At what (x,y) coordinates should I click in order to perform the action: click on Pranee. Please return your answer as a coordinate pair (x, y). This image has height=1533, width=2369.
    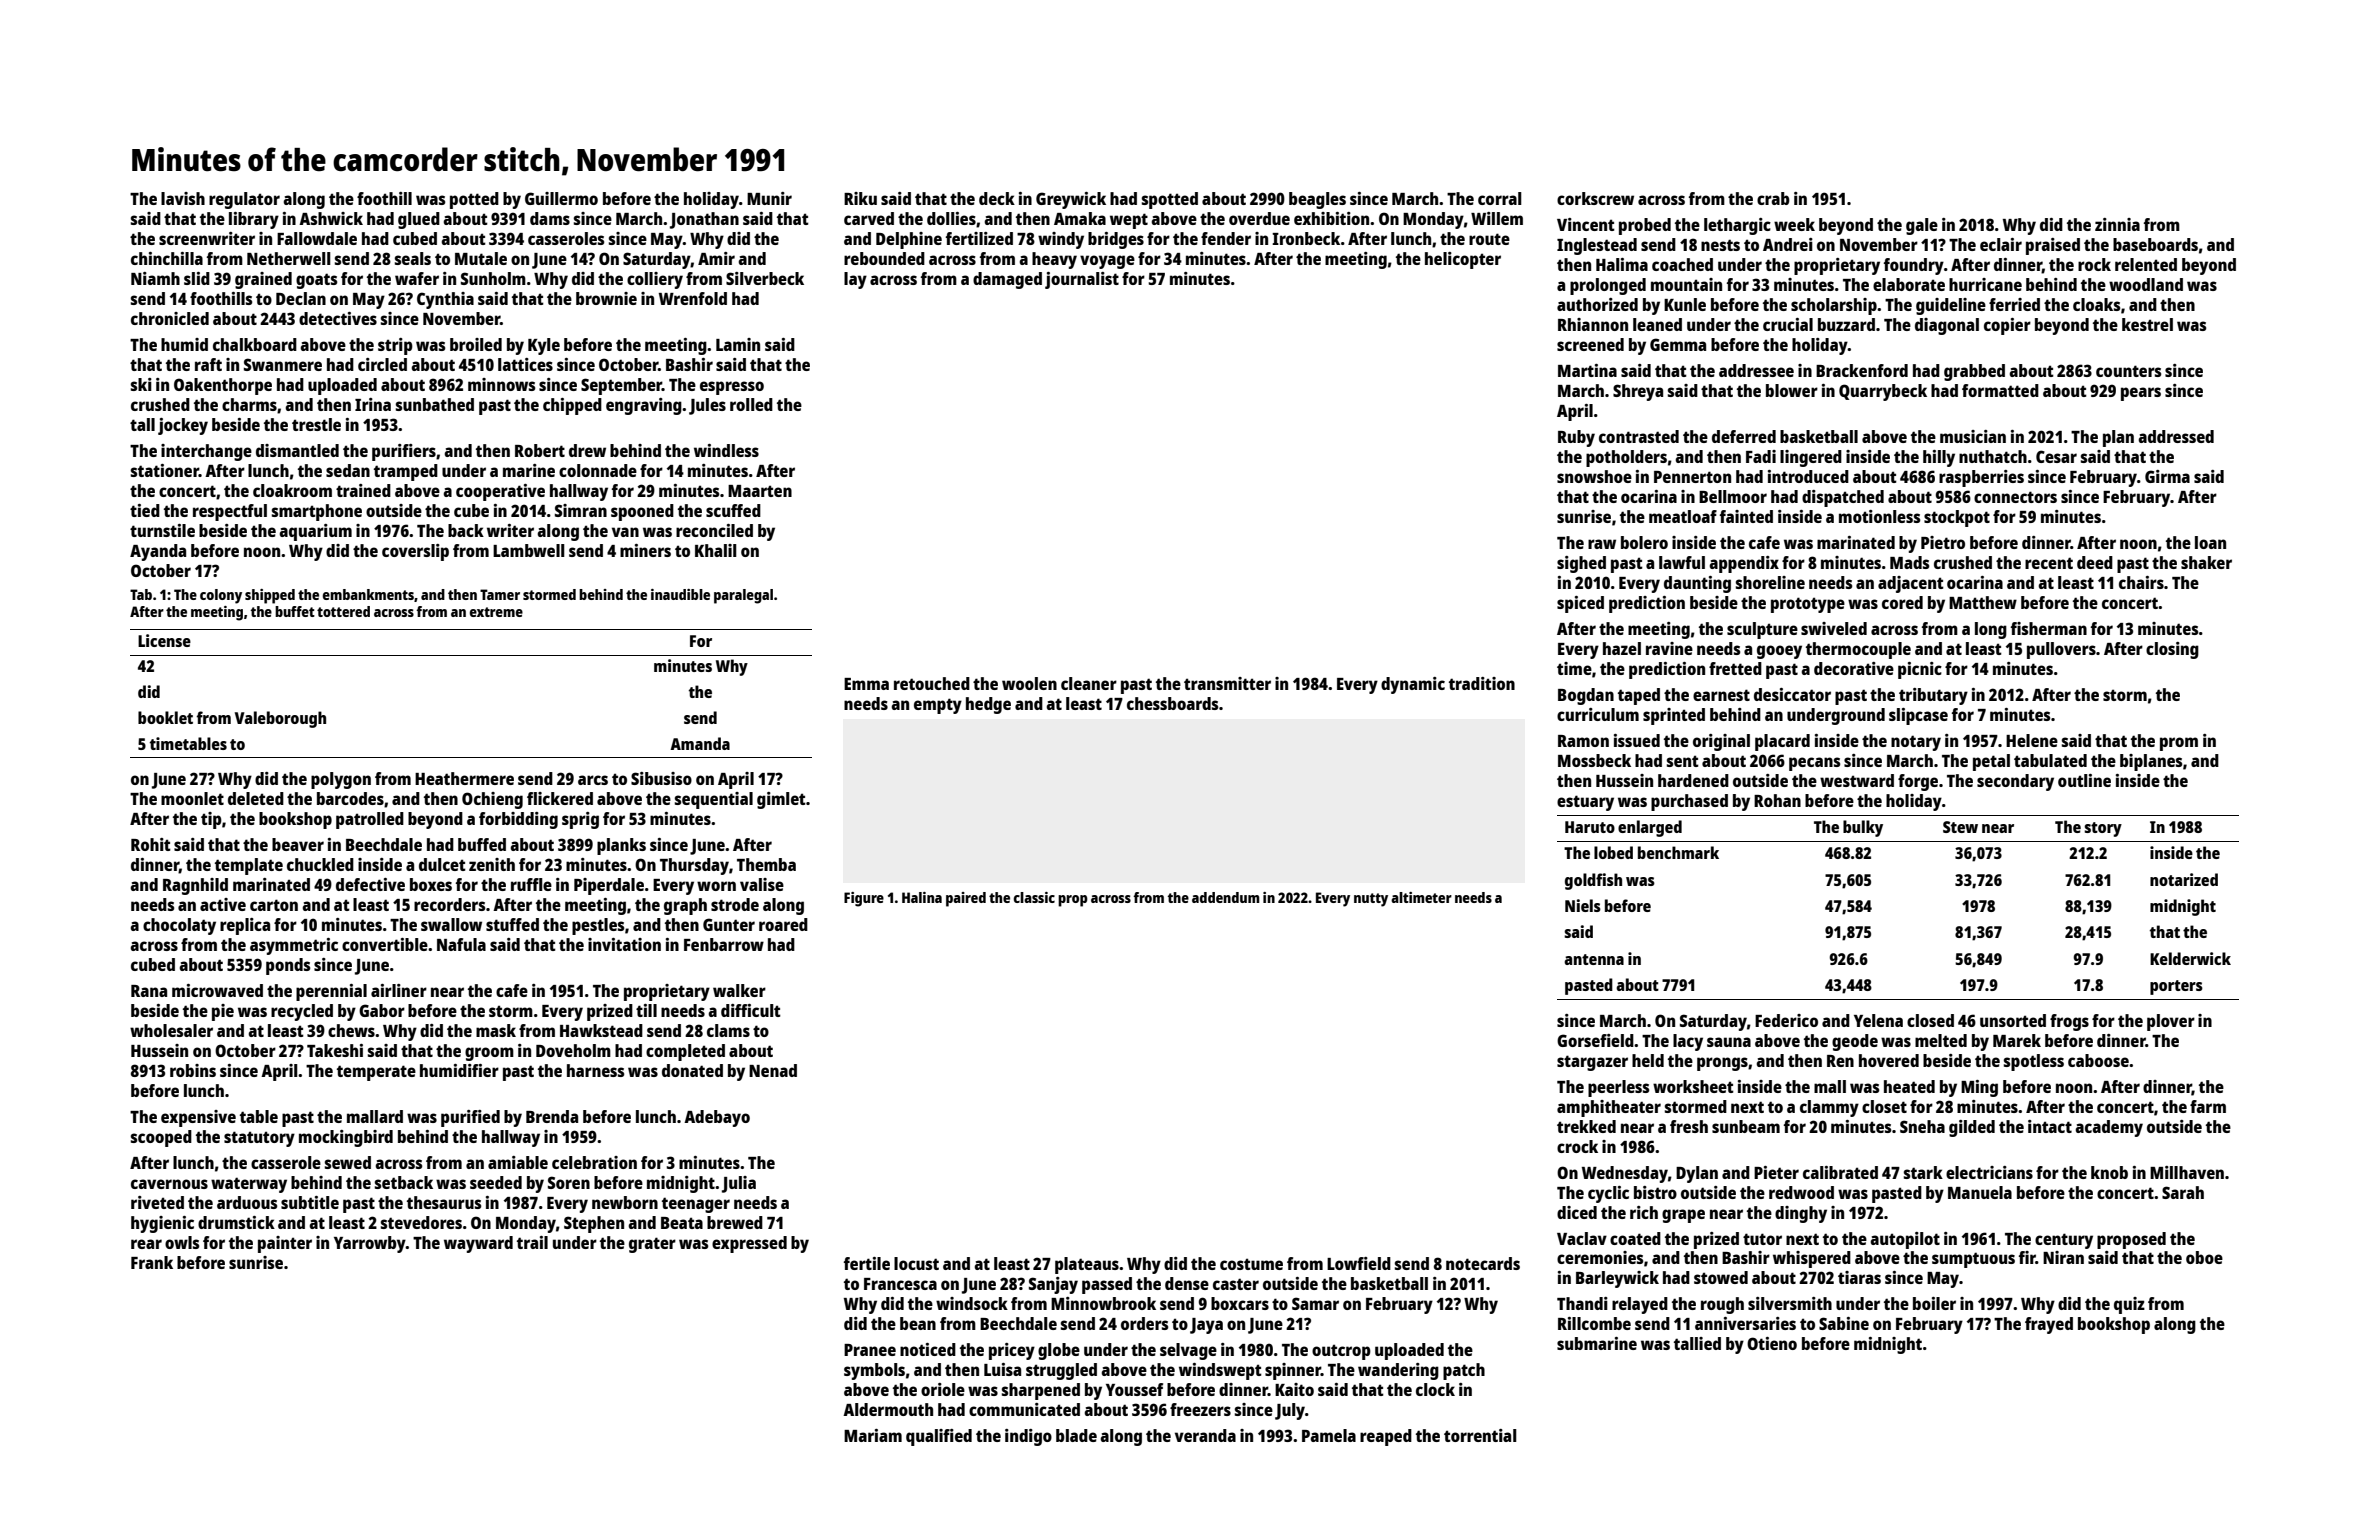
    Looking at the image, I should click on (870, 1350).
